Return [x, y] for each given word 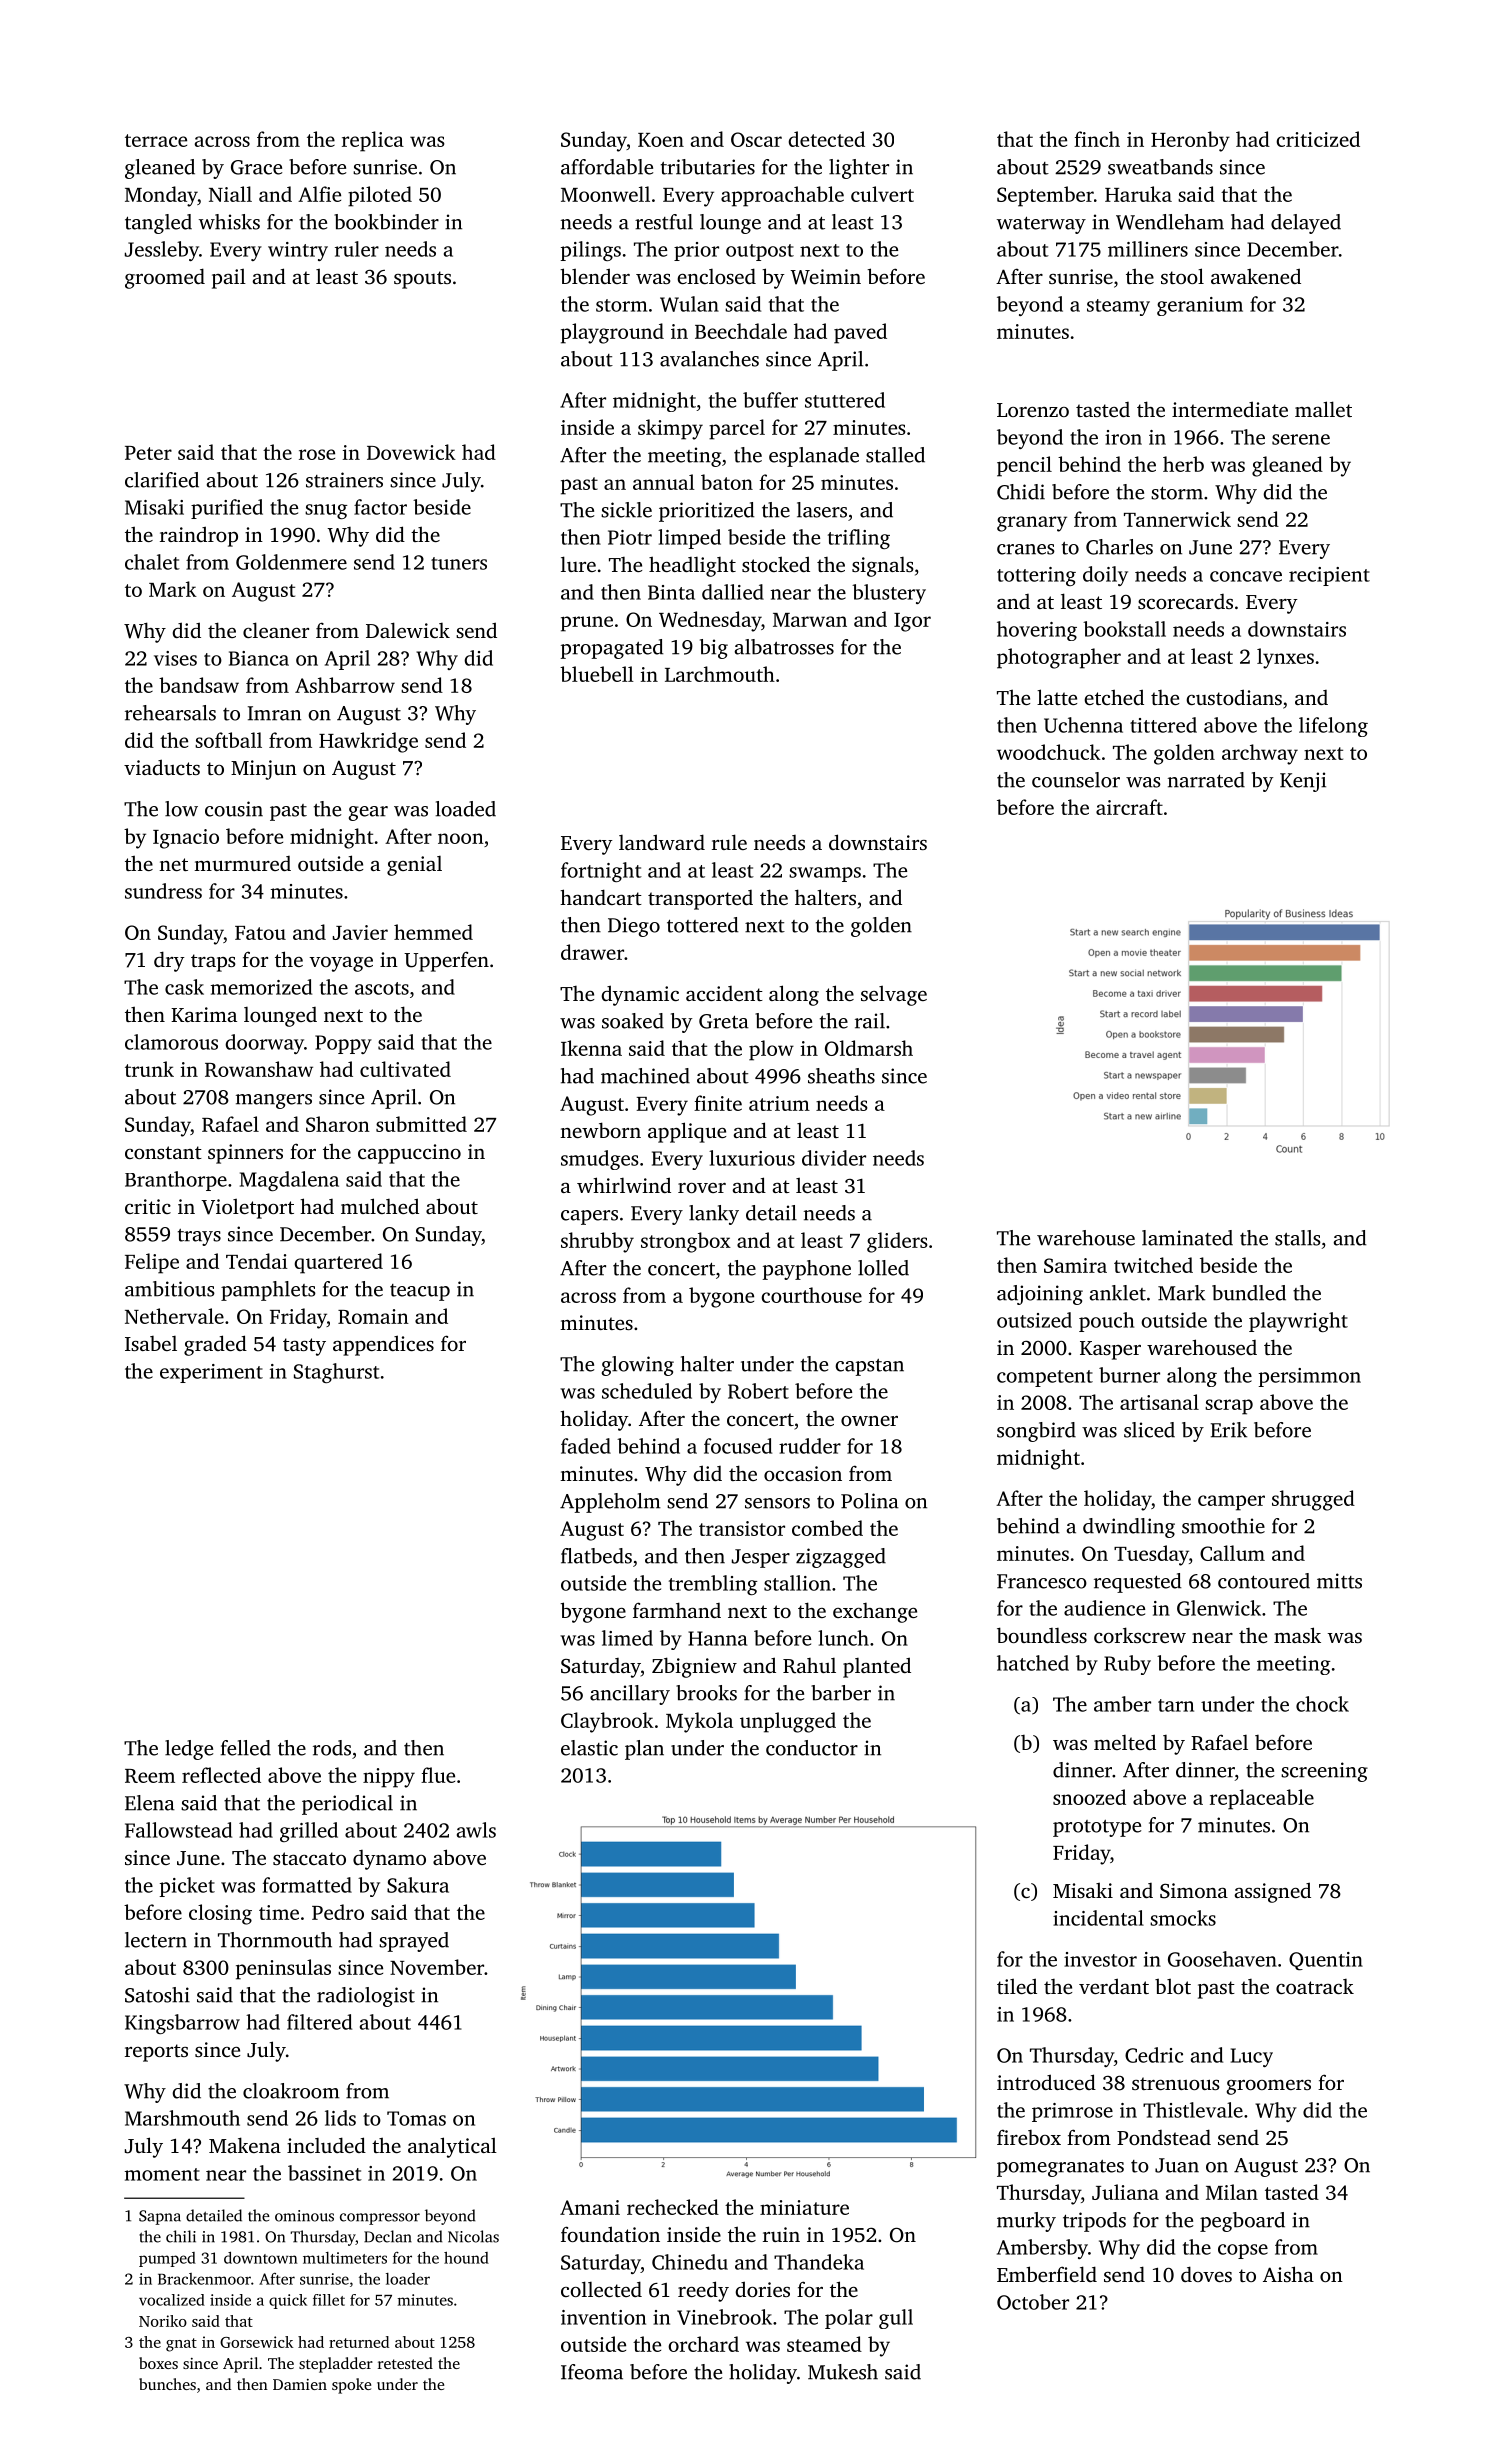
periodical [347, 1805]
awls [476, 1830]
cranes [1026, 549]
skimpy [670, 429]
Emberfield [1047, 2274]
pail [229, 279]
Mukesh [843, 2372]
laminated [1187, 1238]
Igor [912, 622]
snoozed [1089, 1797]
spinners [245, 1154]
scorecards [1185, 601]
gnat [181, 2345]
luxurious [752, 1158]
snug [326, 511]
